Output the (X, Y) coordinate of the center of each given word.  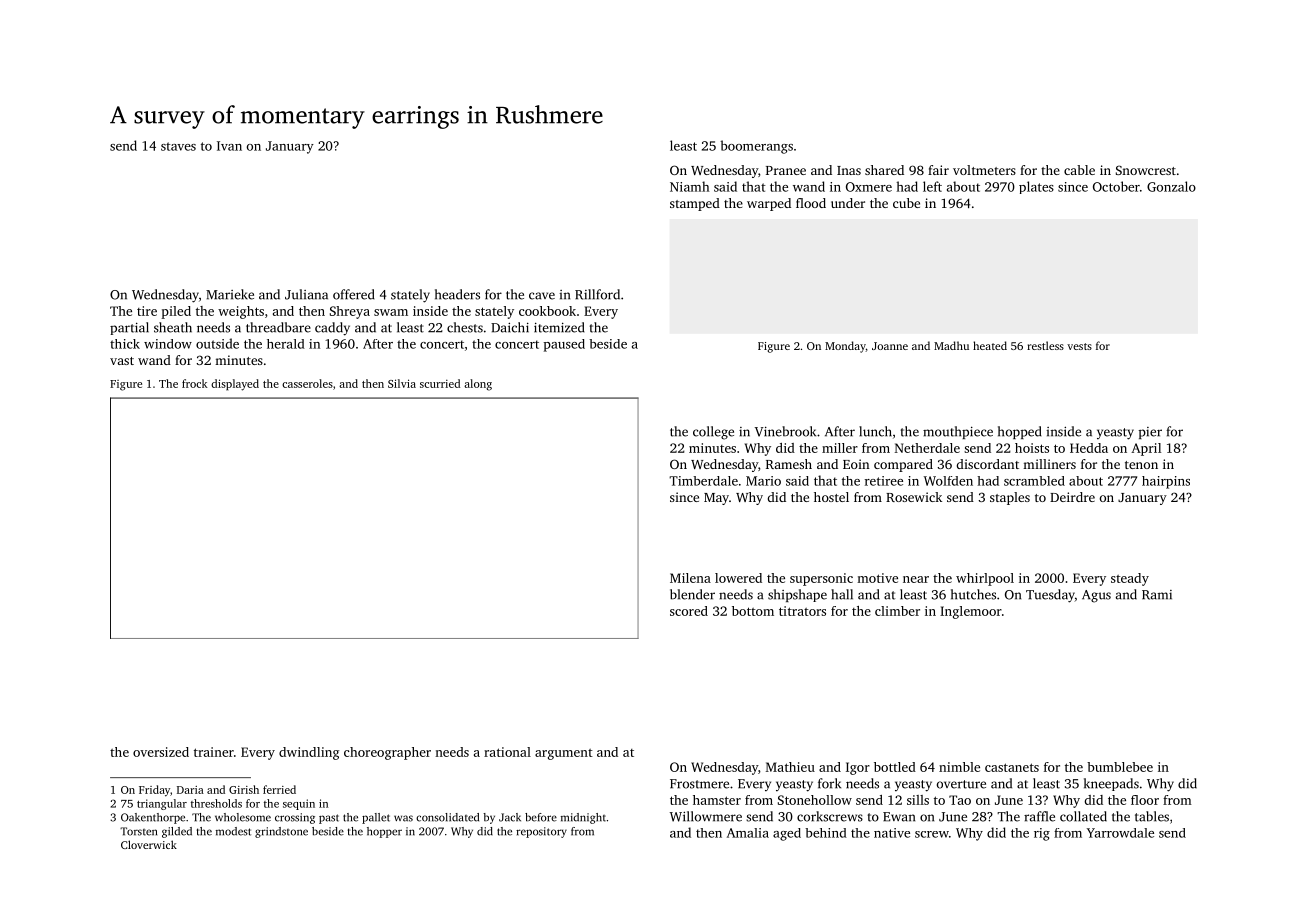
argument (564, 754)
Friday (154, 791)
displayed (235, 385)
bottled (895, 767)
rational (507, 752)
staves (178, 146)
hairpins (1166, 482)
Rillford (597, 294)
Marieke (230, 294)
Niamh (689, 186)
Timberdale (703, 481)
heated (990, 345)
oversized (161, 752)
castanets (1012, 767)
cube (906, 203)
